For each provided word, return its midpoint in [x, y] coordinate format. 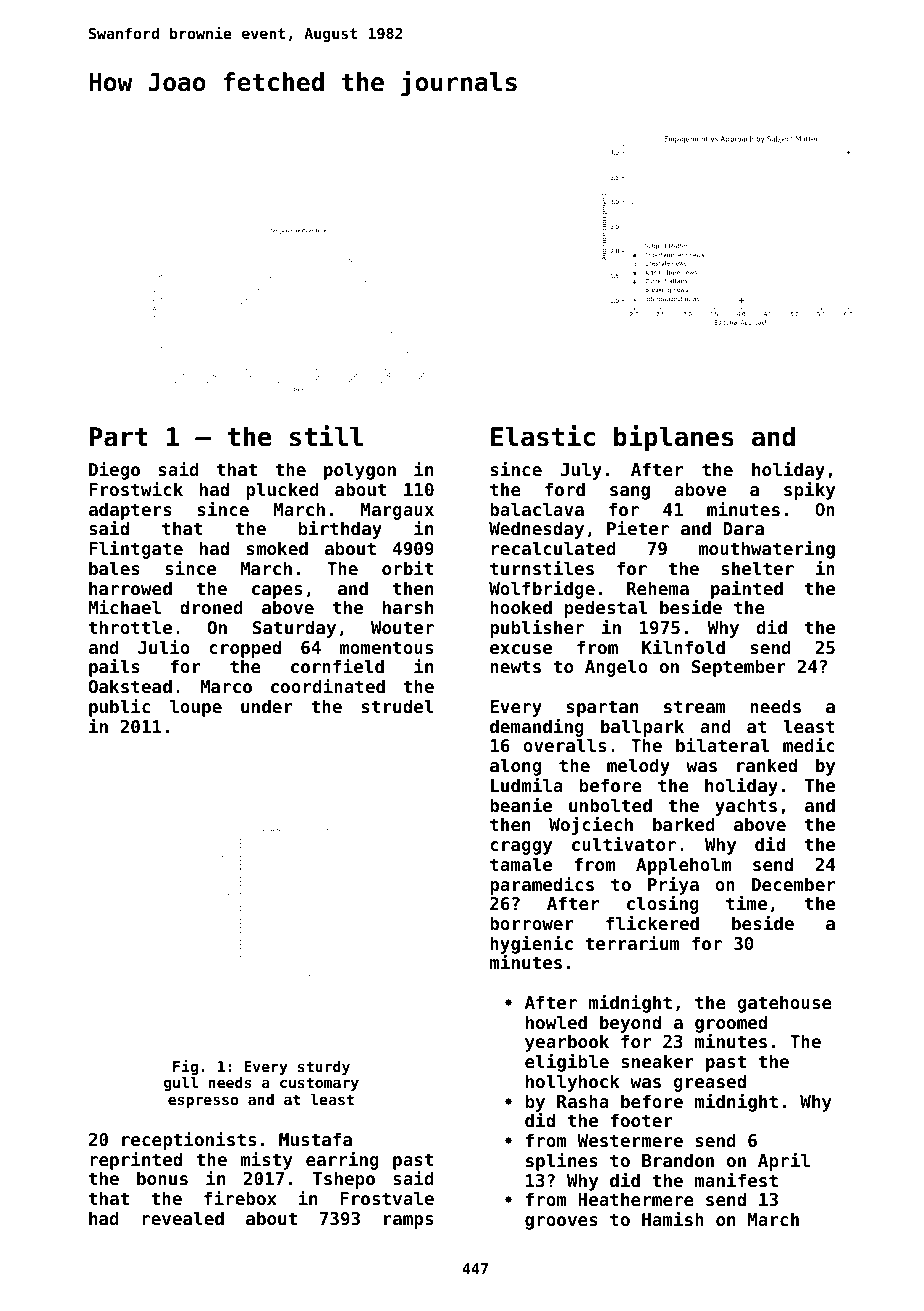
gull [181, 1084]
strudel [398, 706]
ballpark [642, 728]
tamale [521, 864]
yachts [746, 807]
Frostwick [136, 488]
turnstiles [542, 567]
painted [747, 589]
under [267, 706]
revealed [183, 1218]
